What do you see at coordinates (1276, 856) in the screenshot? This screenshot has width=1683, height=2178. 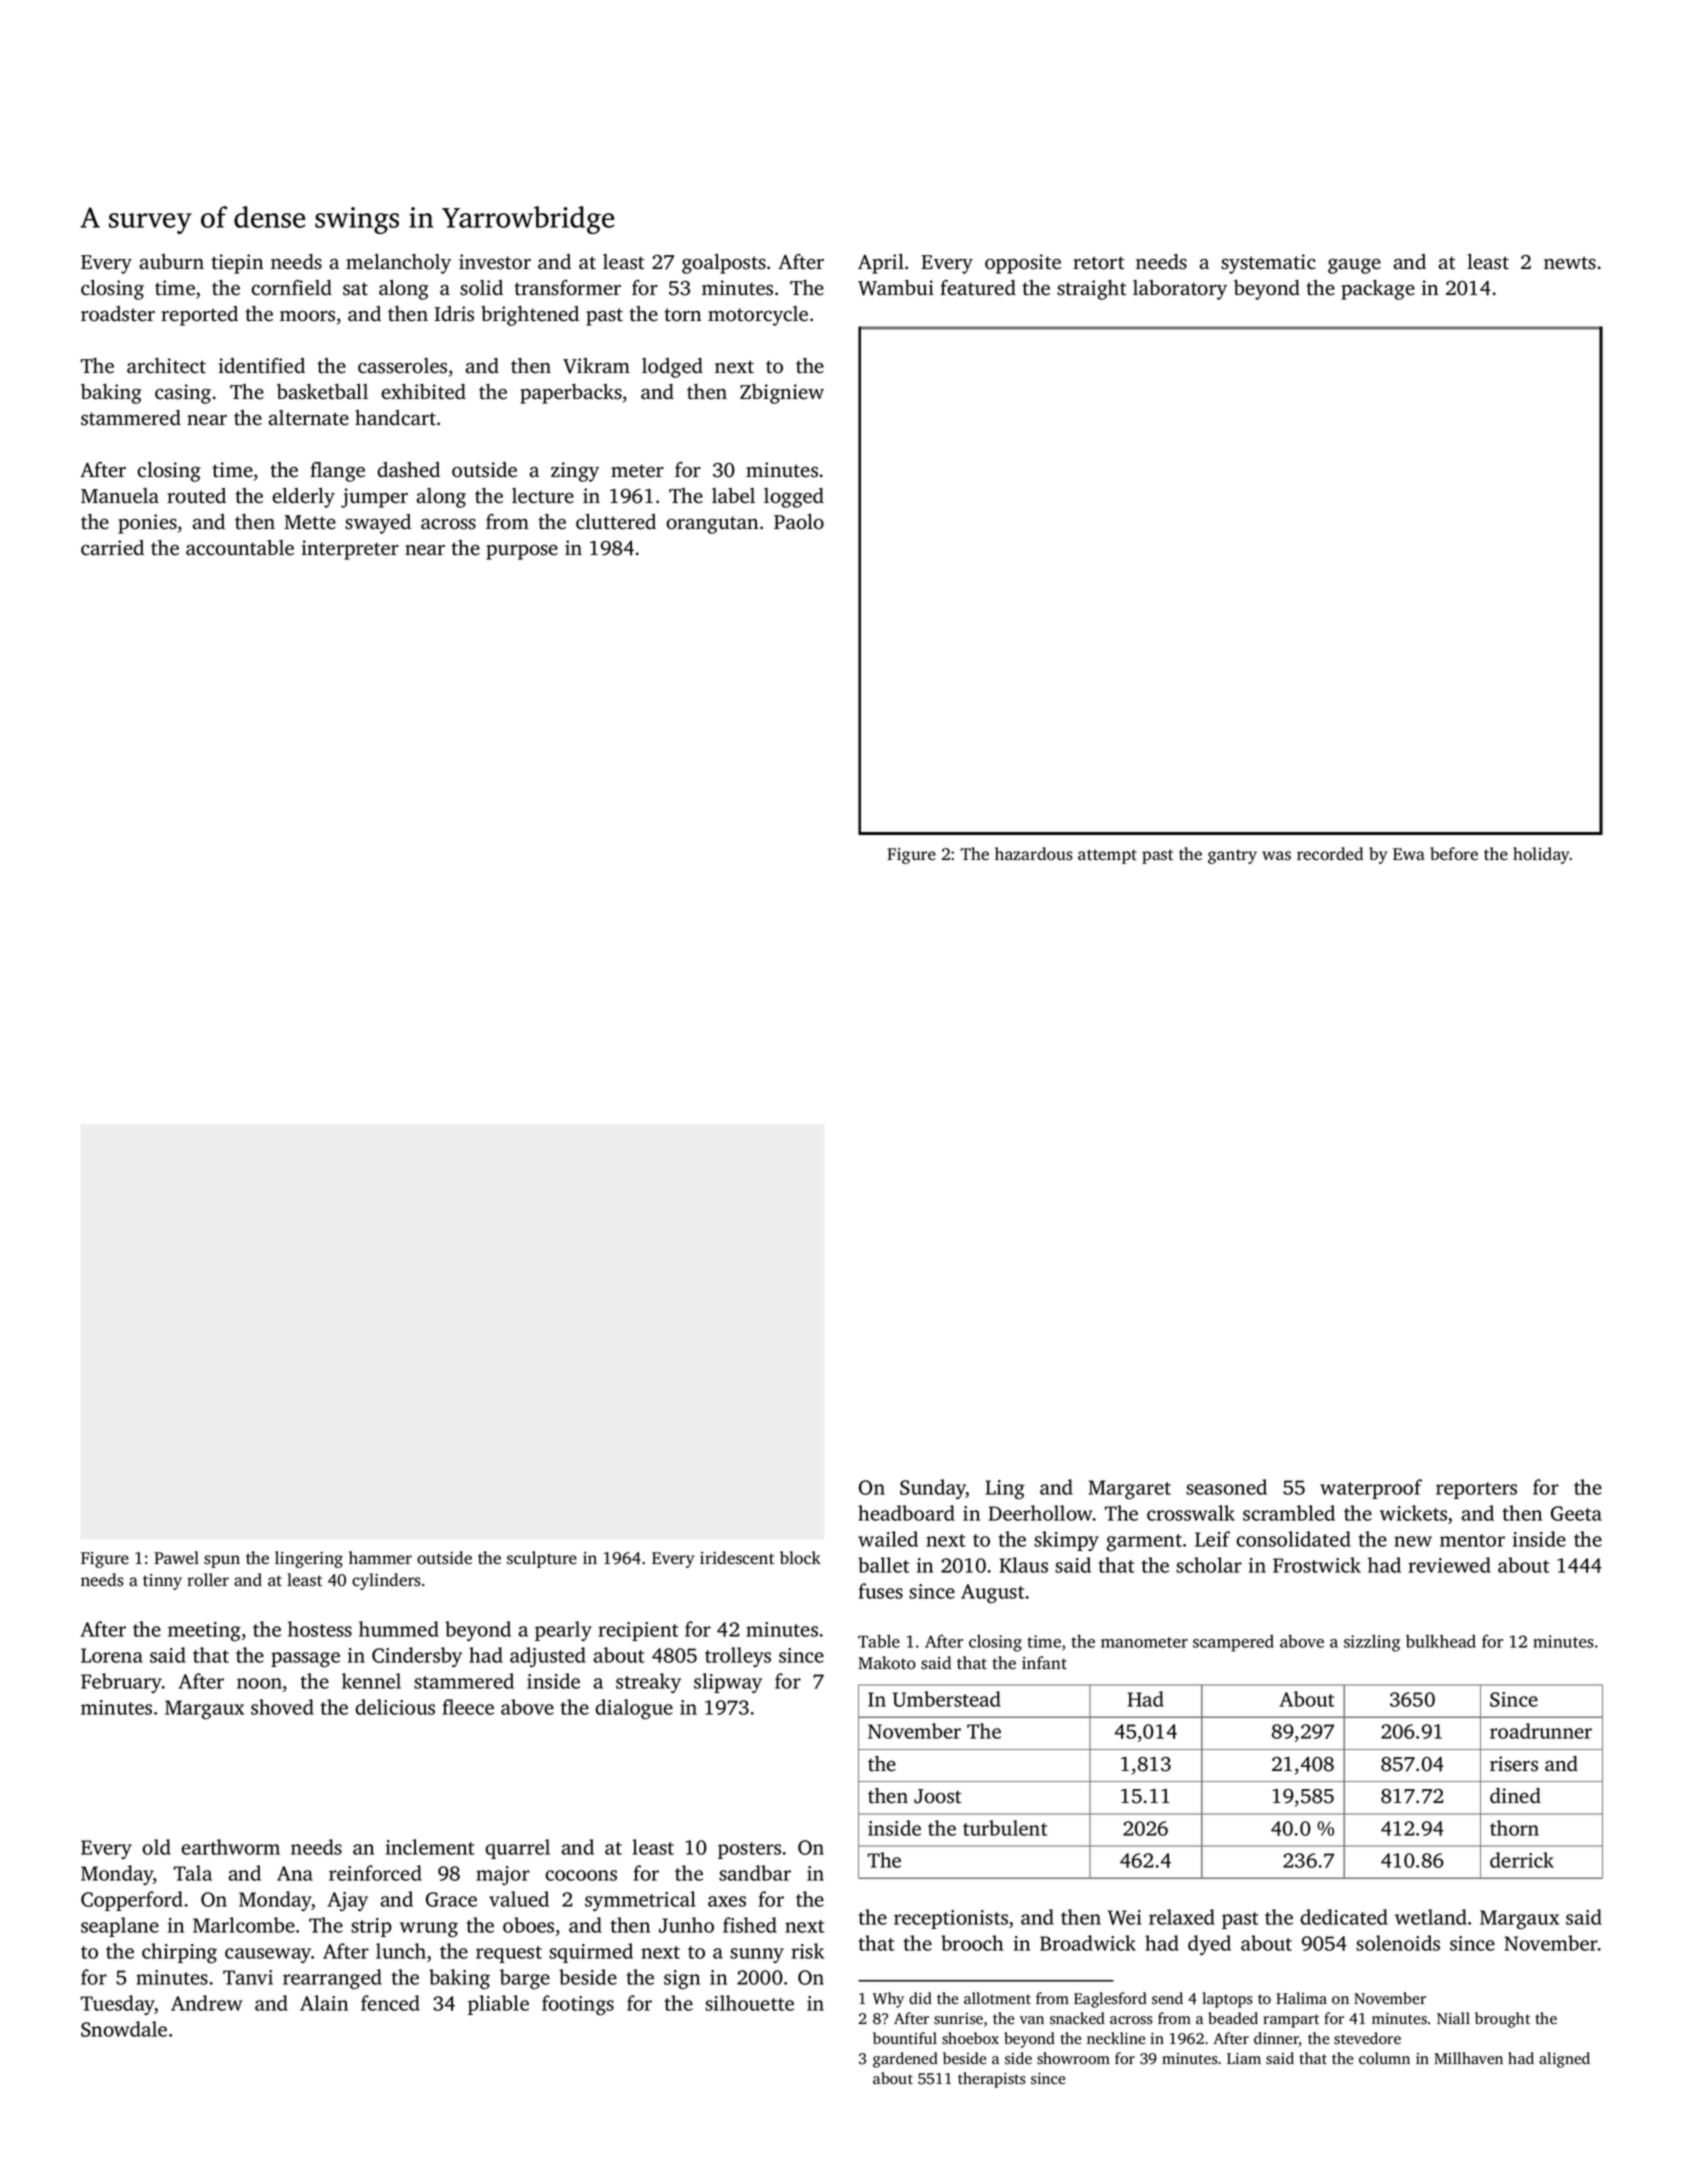 I see `was` at bounding box center [1276, 856].
